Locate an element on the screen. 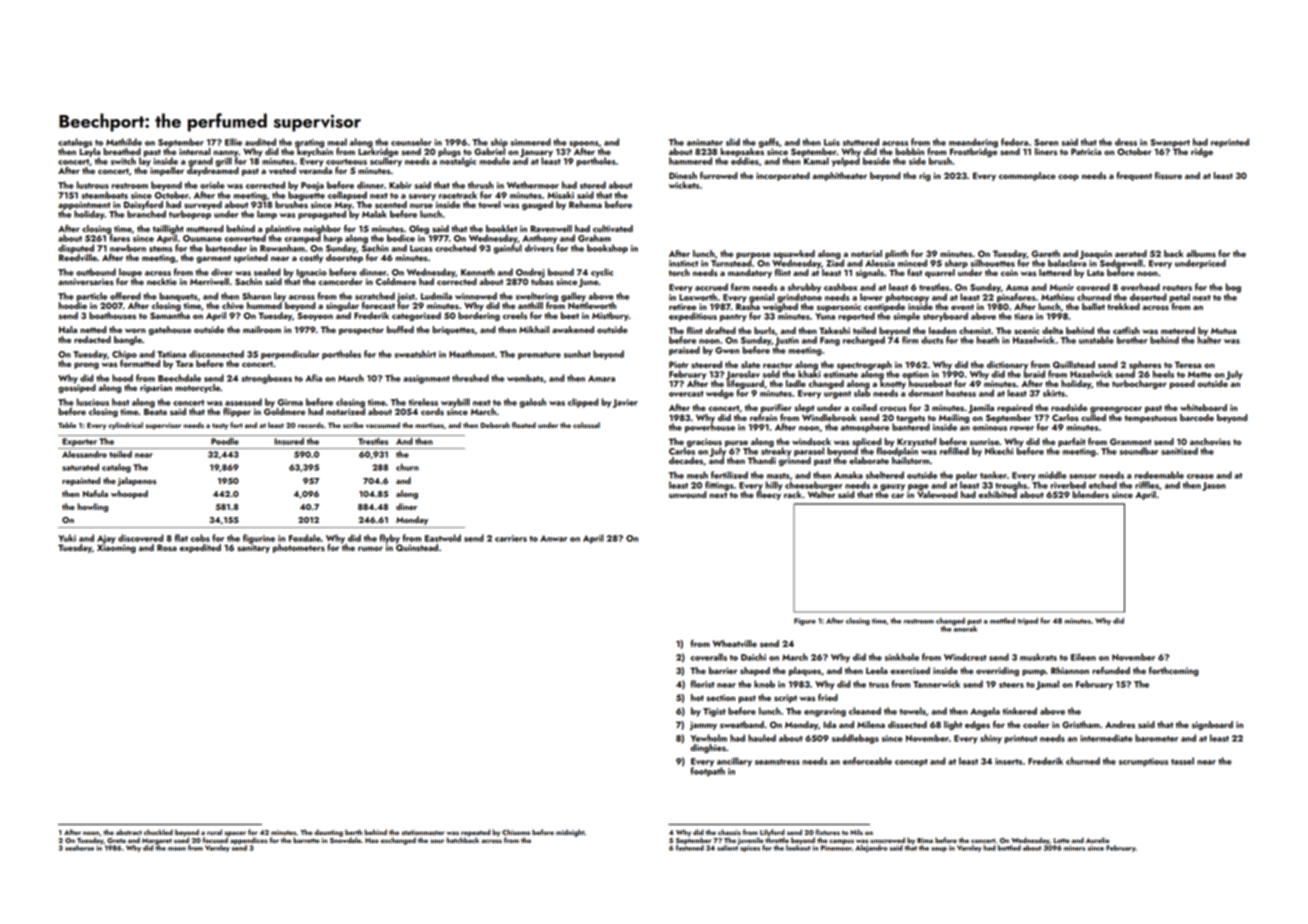 This screenshot has height=924, width=1308. Kenneth is located at coordinates (478, 272).
